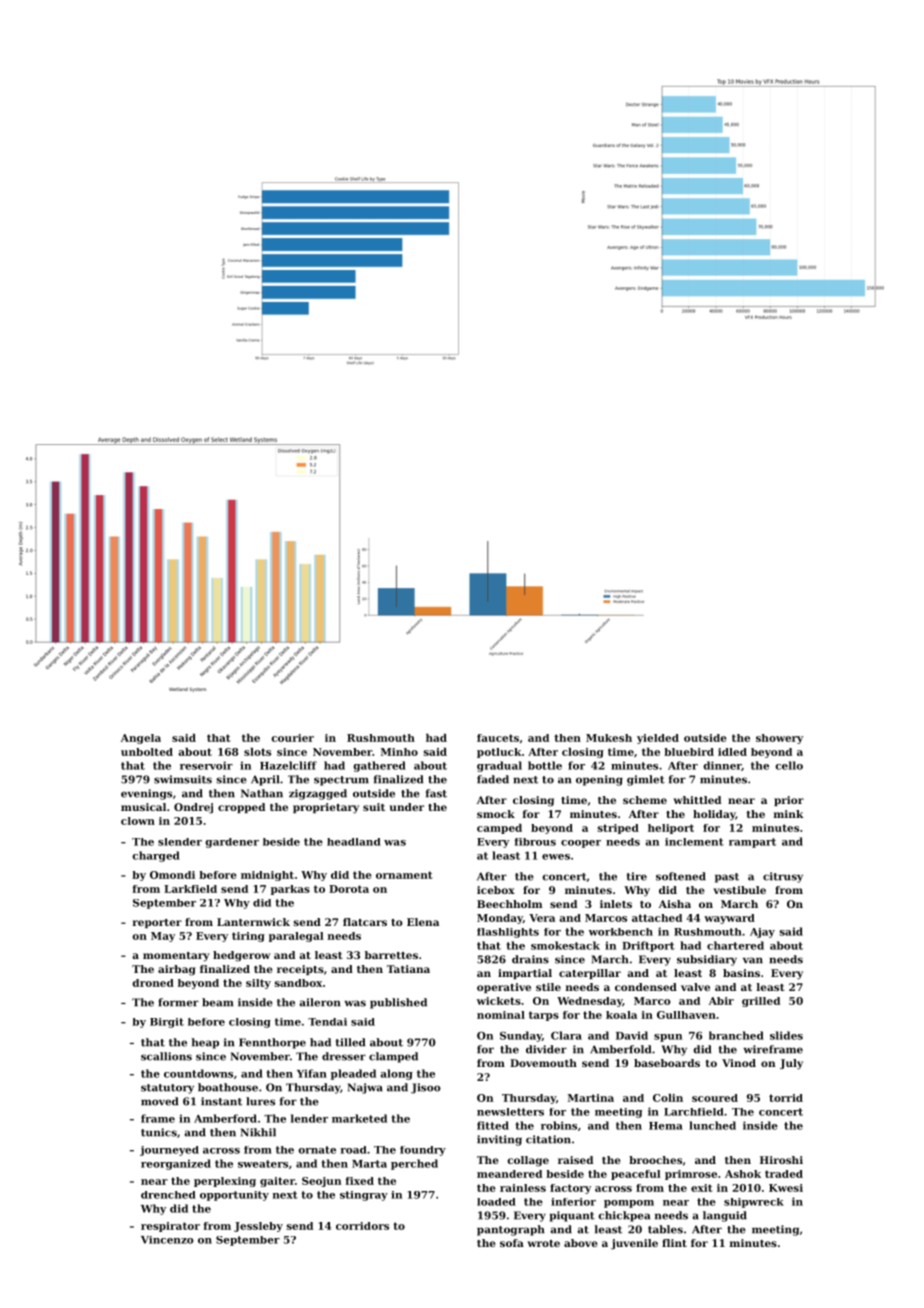 This image has width=924, height=1308. What do you see at coordinates (715, 1098) in the image?
I see `scoured` at bounding box center [715, 1098].
